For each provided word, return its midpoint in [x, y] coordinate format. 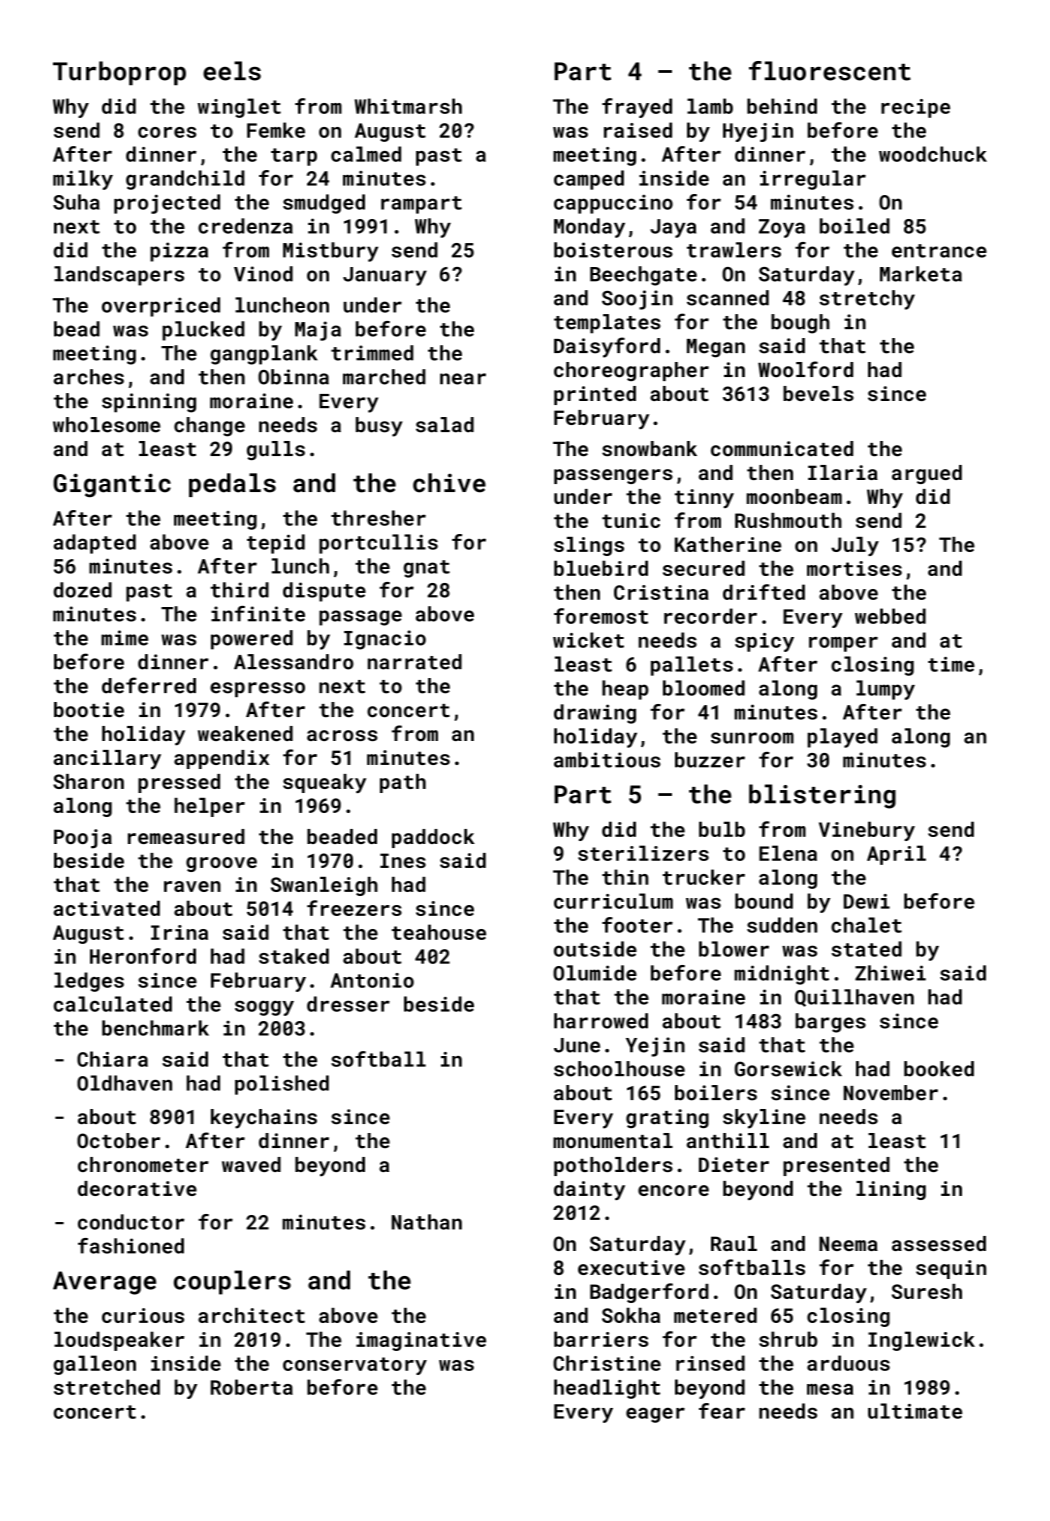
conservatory [355, 1366]
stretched [107, 1387]
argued [927, 474]
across [342, 735]
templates [607, 324]
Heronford [143, 956]
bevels [818, 393]
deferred [149, 685]
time [951, 664]
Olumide [595, 973]
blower [734, 949]
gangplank [263, 355]
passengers [613, 476]
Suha [76, 202]
